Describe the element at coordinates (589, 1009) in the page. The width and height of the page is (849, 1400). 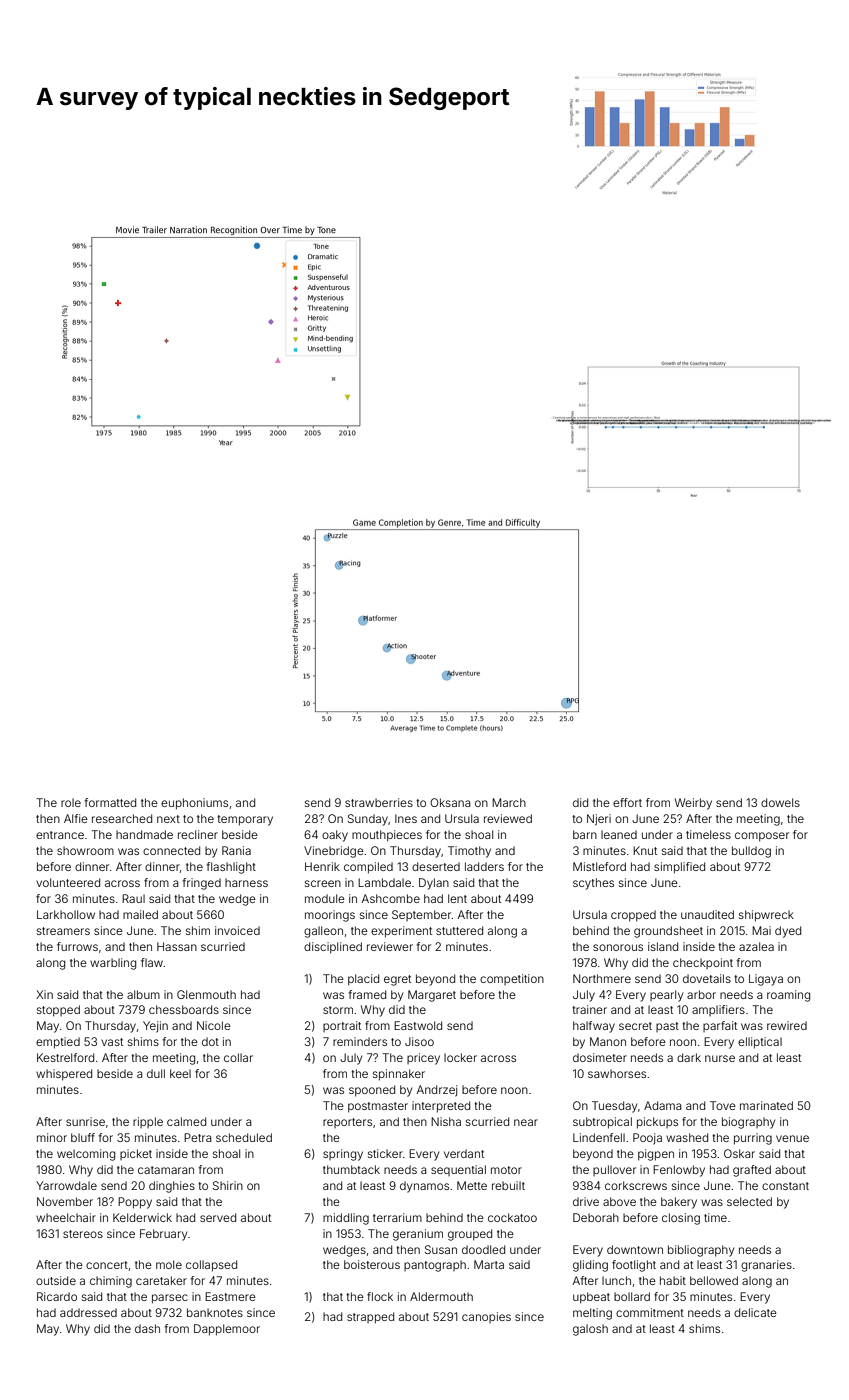
I see `trainer` at that location.
